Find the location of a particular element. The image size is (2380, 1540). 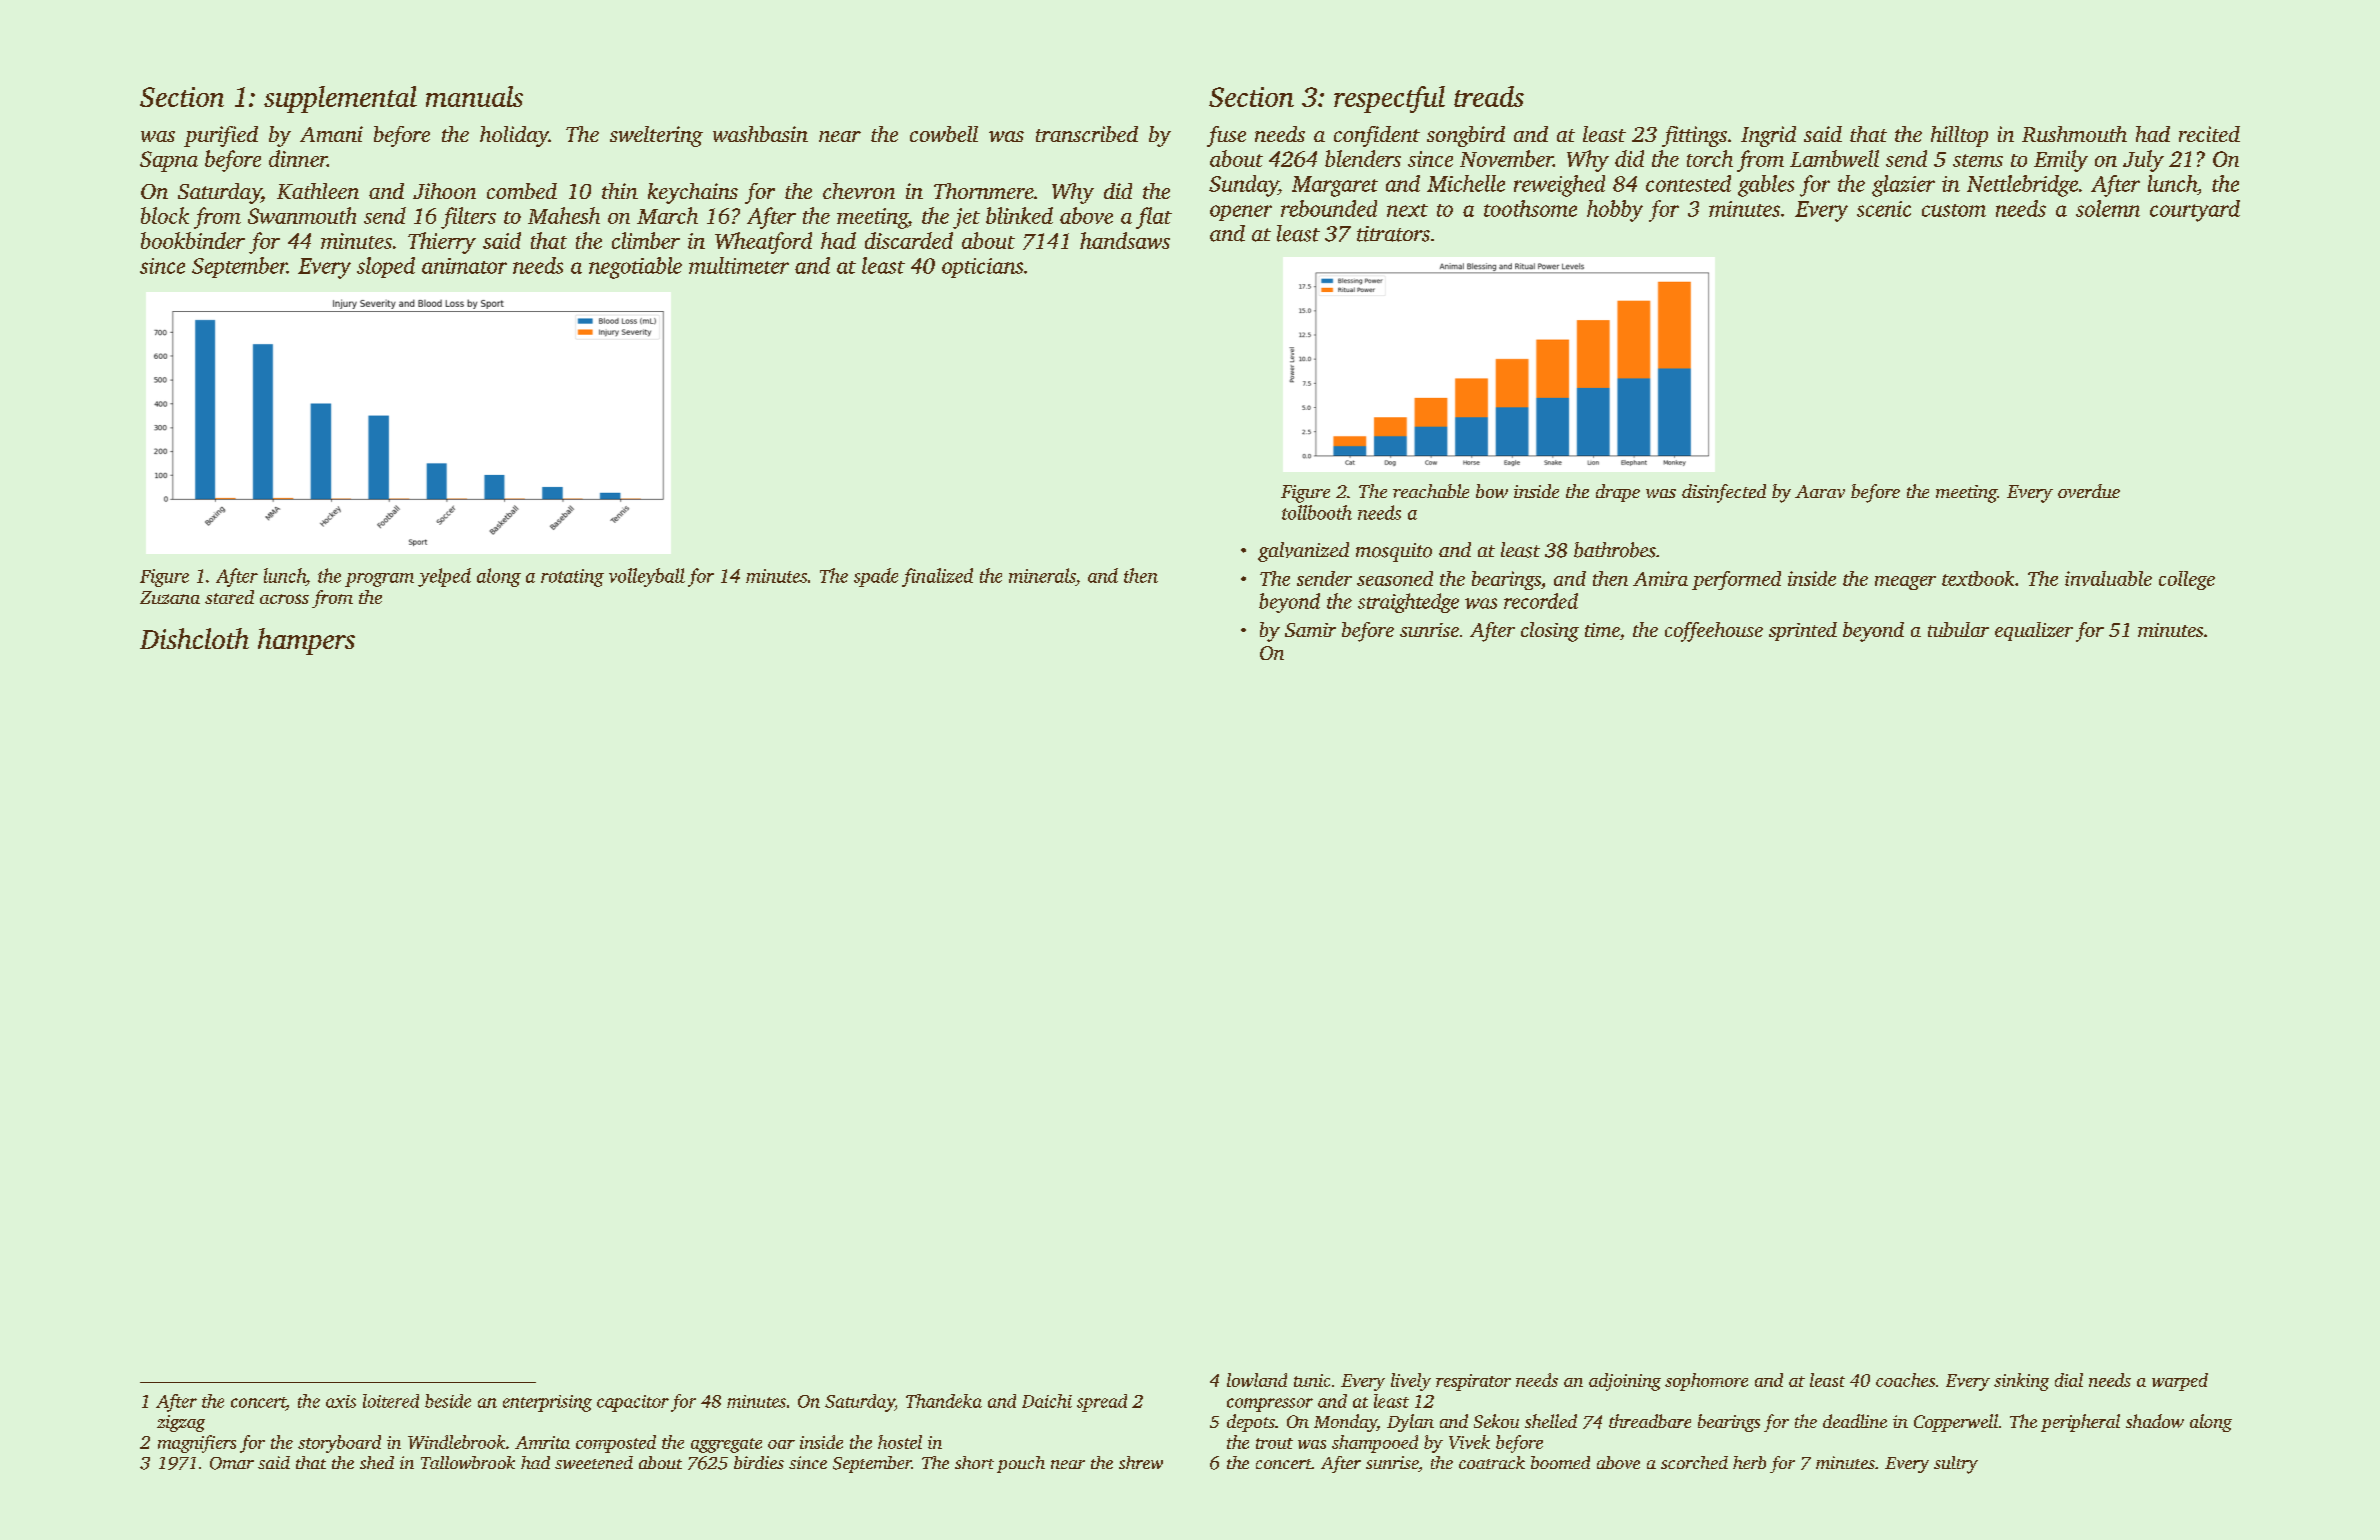

volleyball is located at coordinates (647, 577).
